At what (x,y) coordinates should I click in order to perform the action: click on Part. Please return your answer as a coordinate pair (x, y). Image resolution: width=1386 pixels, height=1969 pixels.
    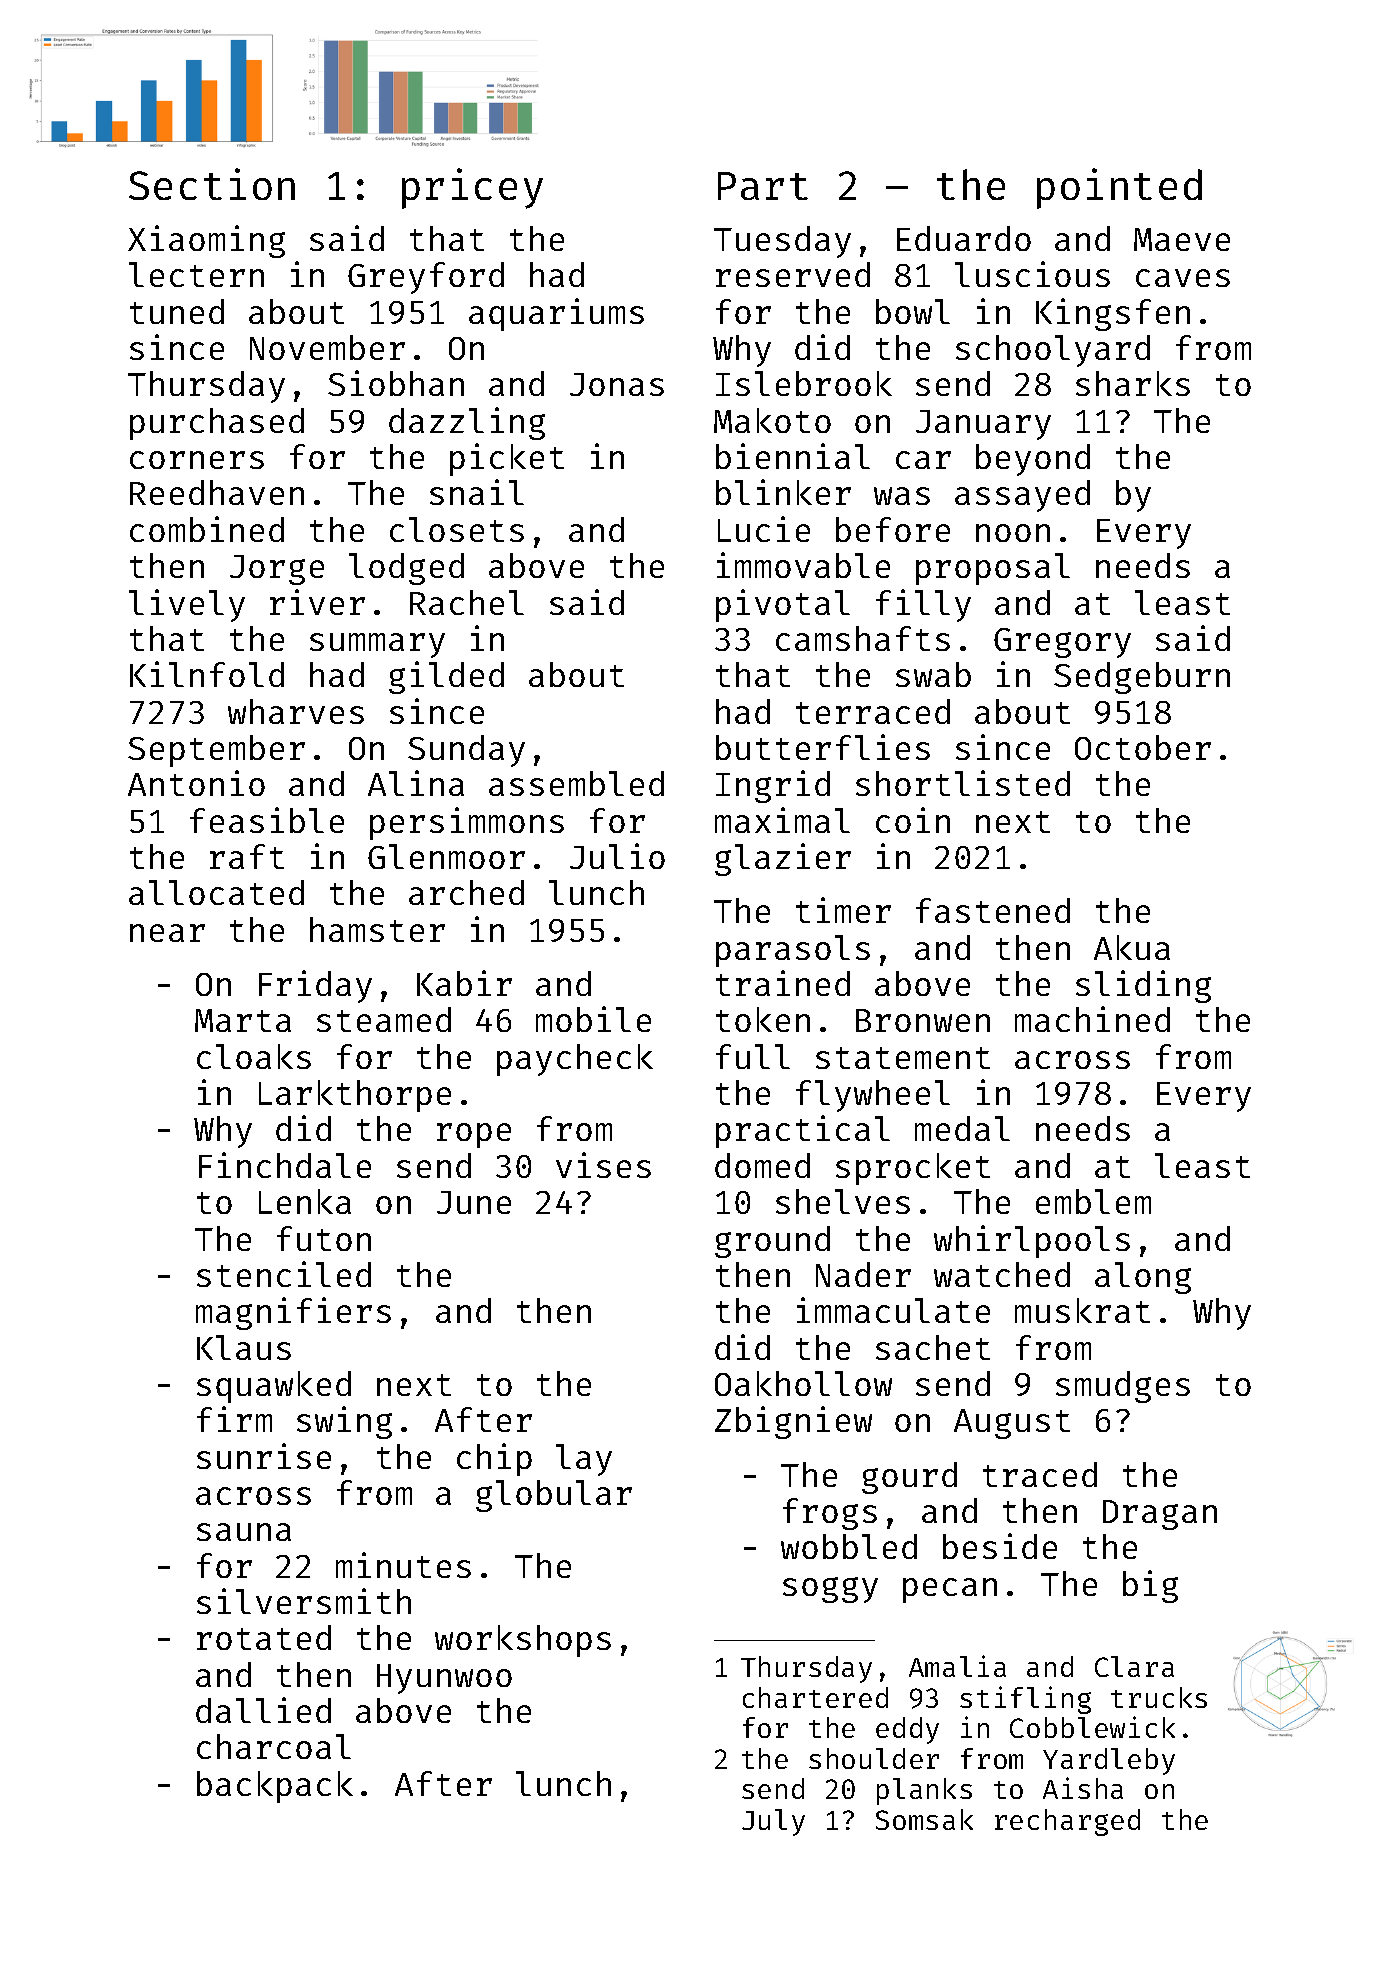
    Looking at the image, I should click on (763, 186).
